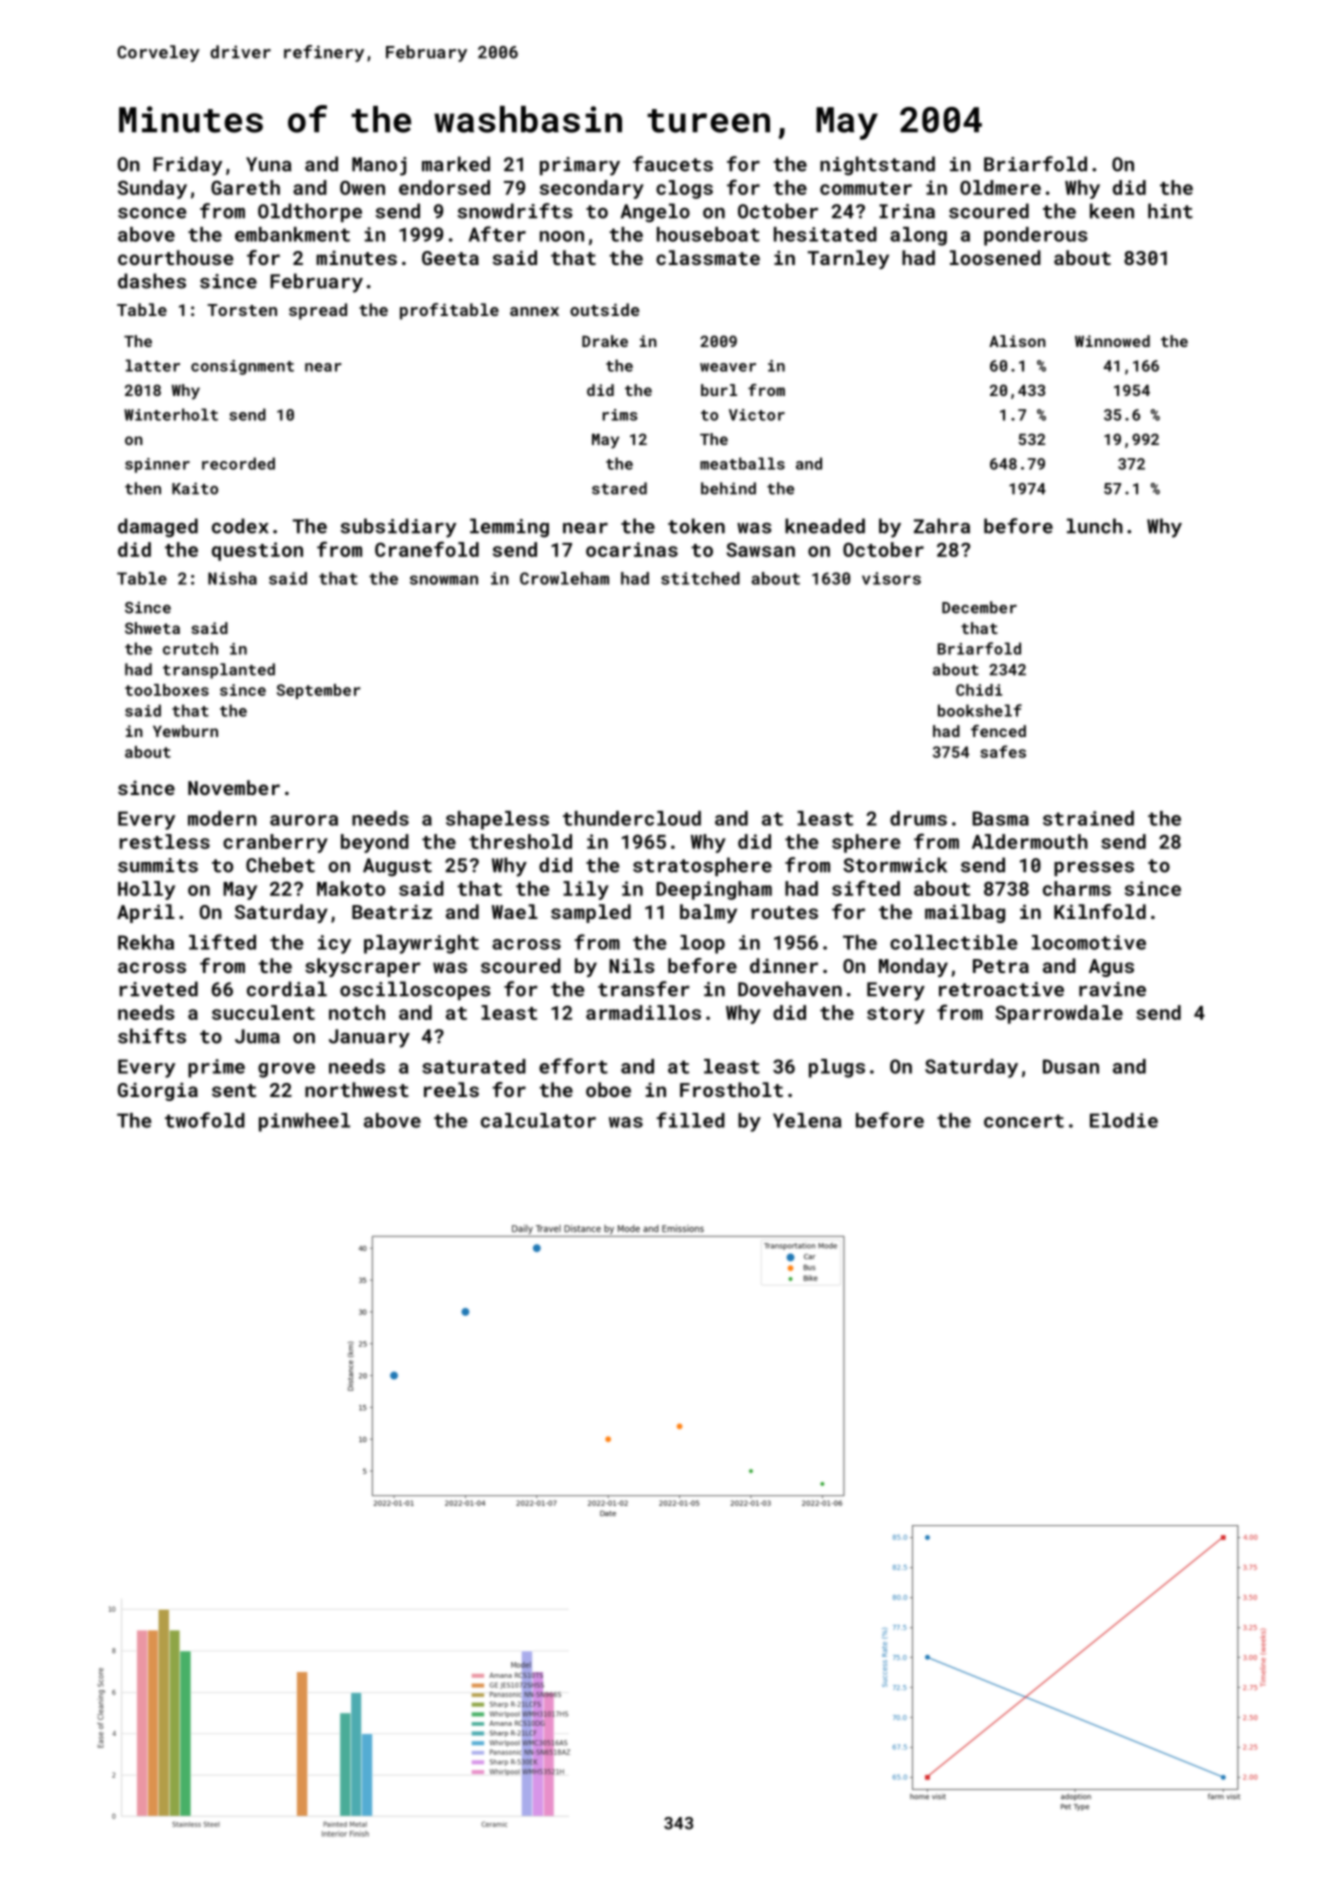  I want to click on houseboat, so click(708, 234).
